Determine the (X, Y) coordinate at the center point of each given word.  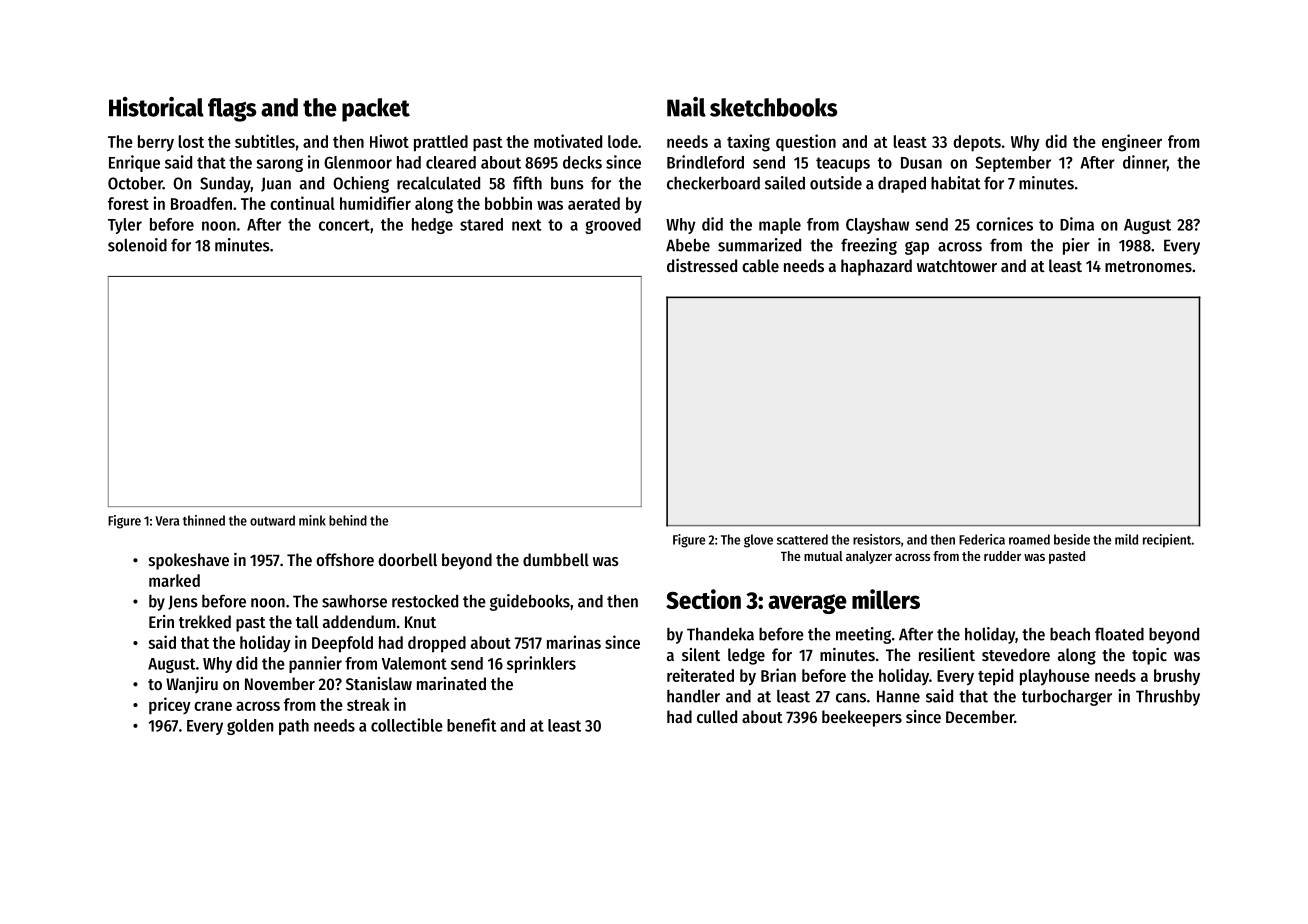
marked (174, 580)
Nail (686, 107)
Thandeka (720, 634)
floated (1119, 634)
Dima (1077, 224)
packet (376, 110)
